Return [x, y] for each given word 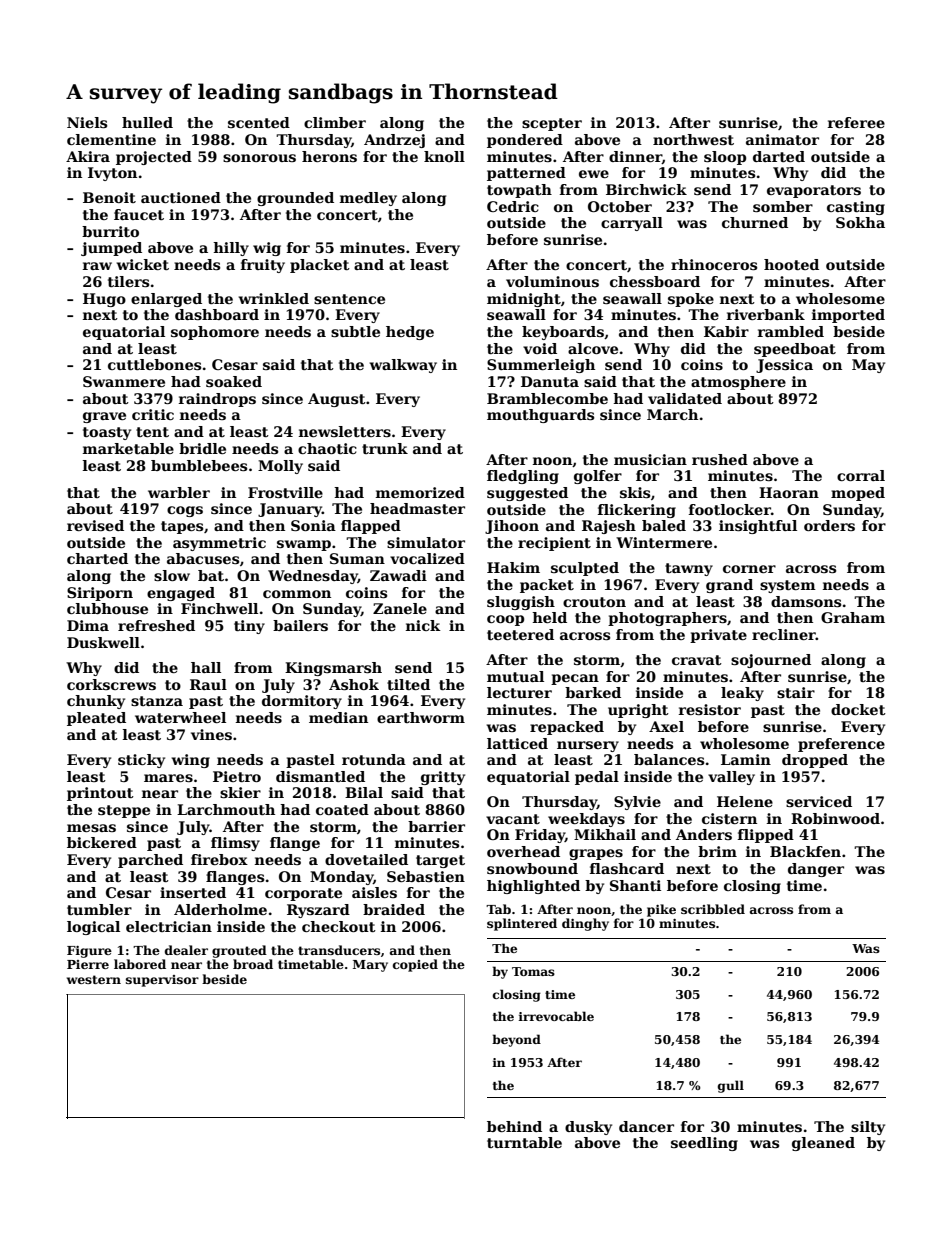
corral [861, 475]
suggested [527, 494]
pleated [96, 719]
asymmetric [219, 544]
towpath [519, 191]
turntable [524, 1142]
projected [154, 158]
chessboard [655, 281]
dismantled [320, 776]
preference [841, 745]
